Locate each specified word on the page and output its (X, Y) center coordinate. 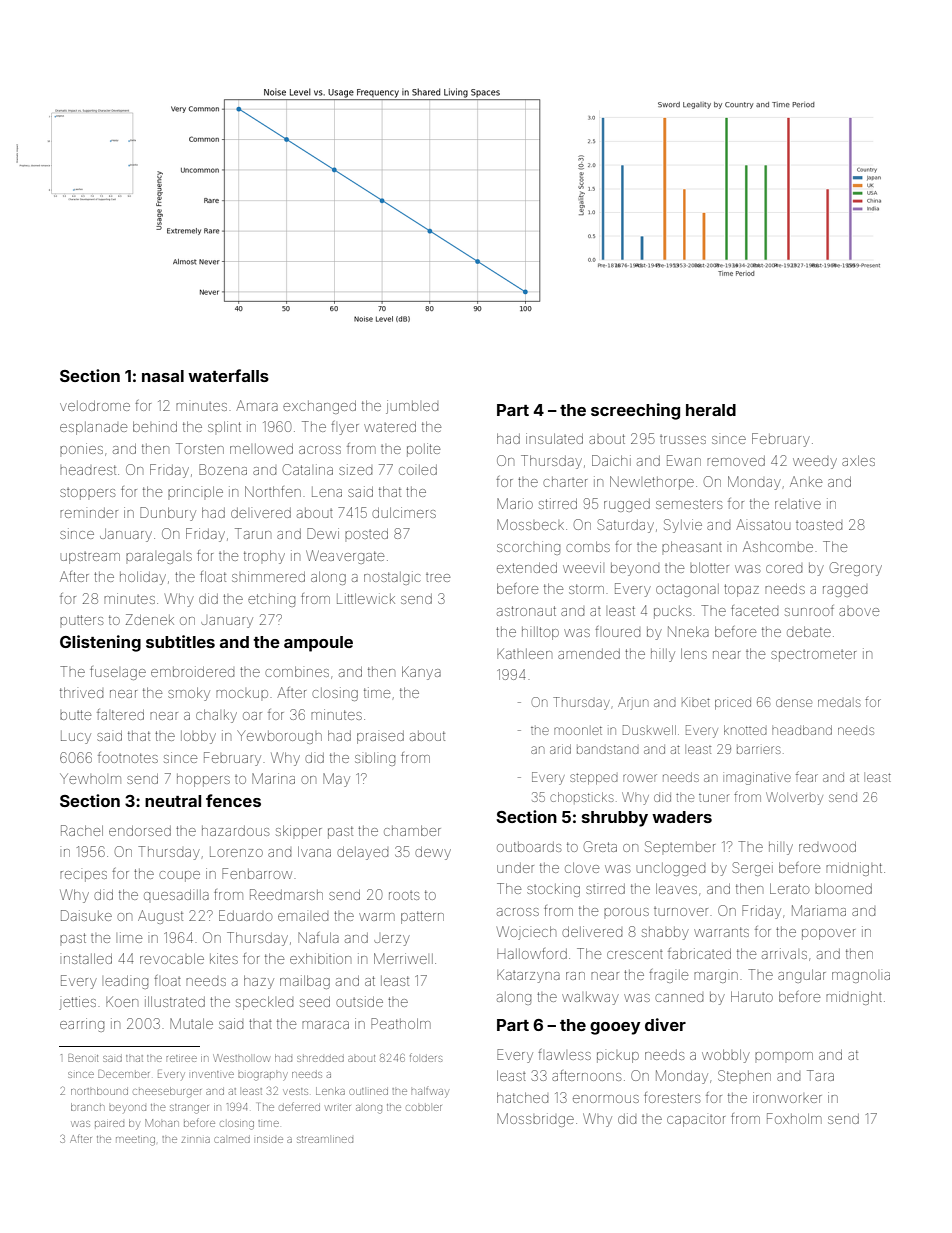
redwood (827, 847)
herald (711, 410)
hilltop (540, 633)
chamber (412, 830)
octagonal (687, 590)
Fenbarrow (257, 873)
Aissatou (763, 524)
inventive (213, 1074)
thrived (81, 692)
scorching (528, 548)
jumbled (412, 407)
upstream (90, 558)
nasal (163, 376)
